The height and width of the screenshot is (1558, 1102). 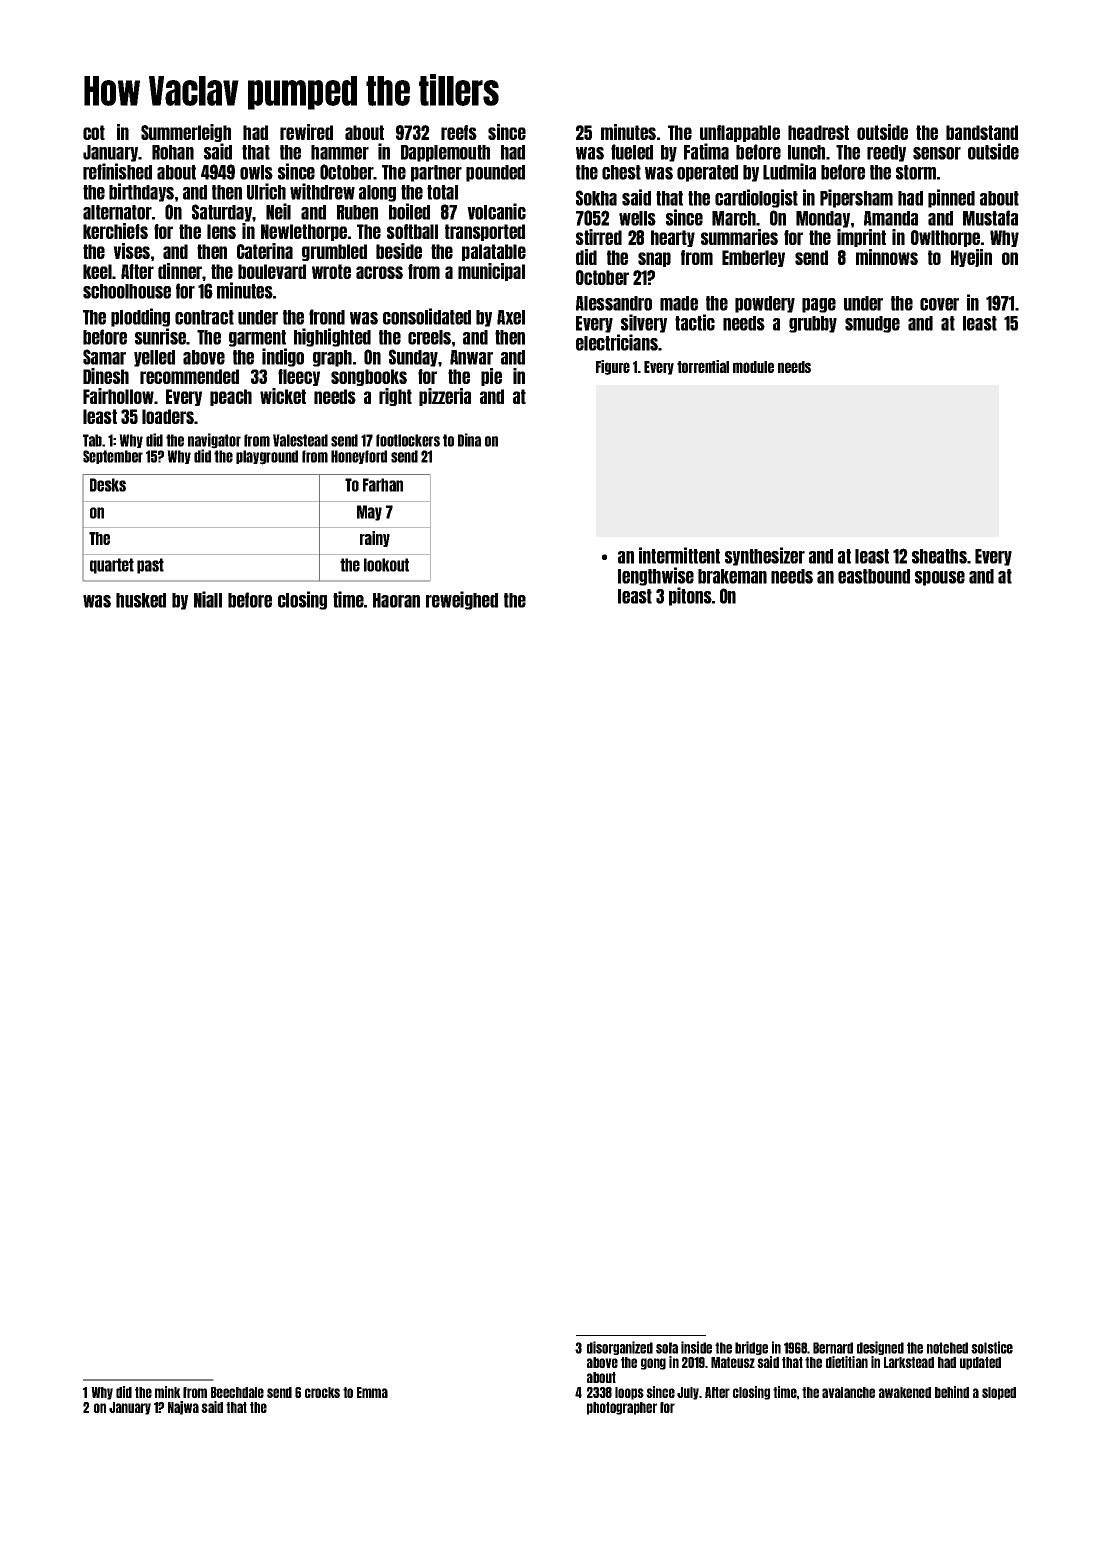 I want to click on Alessandro, so click(x=614, y=303).
